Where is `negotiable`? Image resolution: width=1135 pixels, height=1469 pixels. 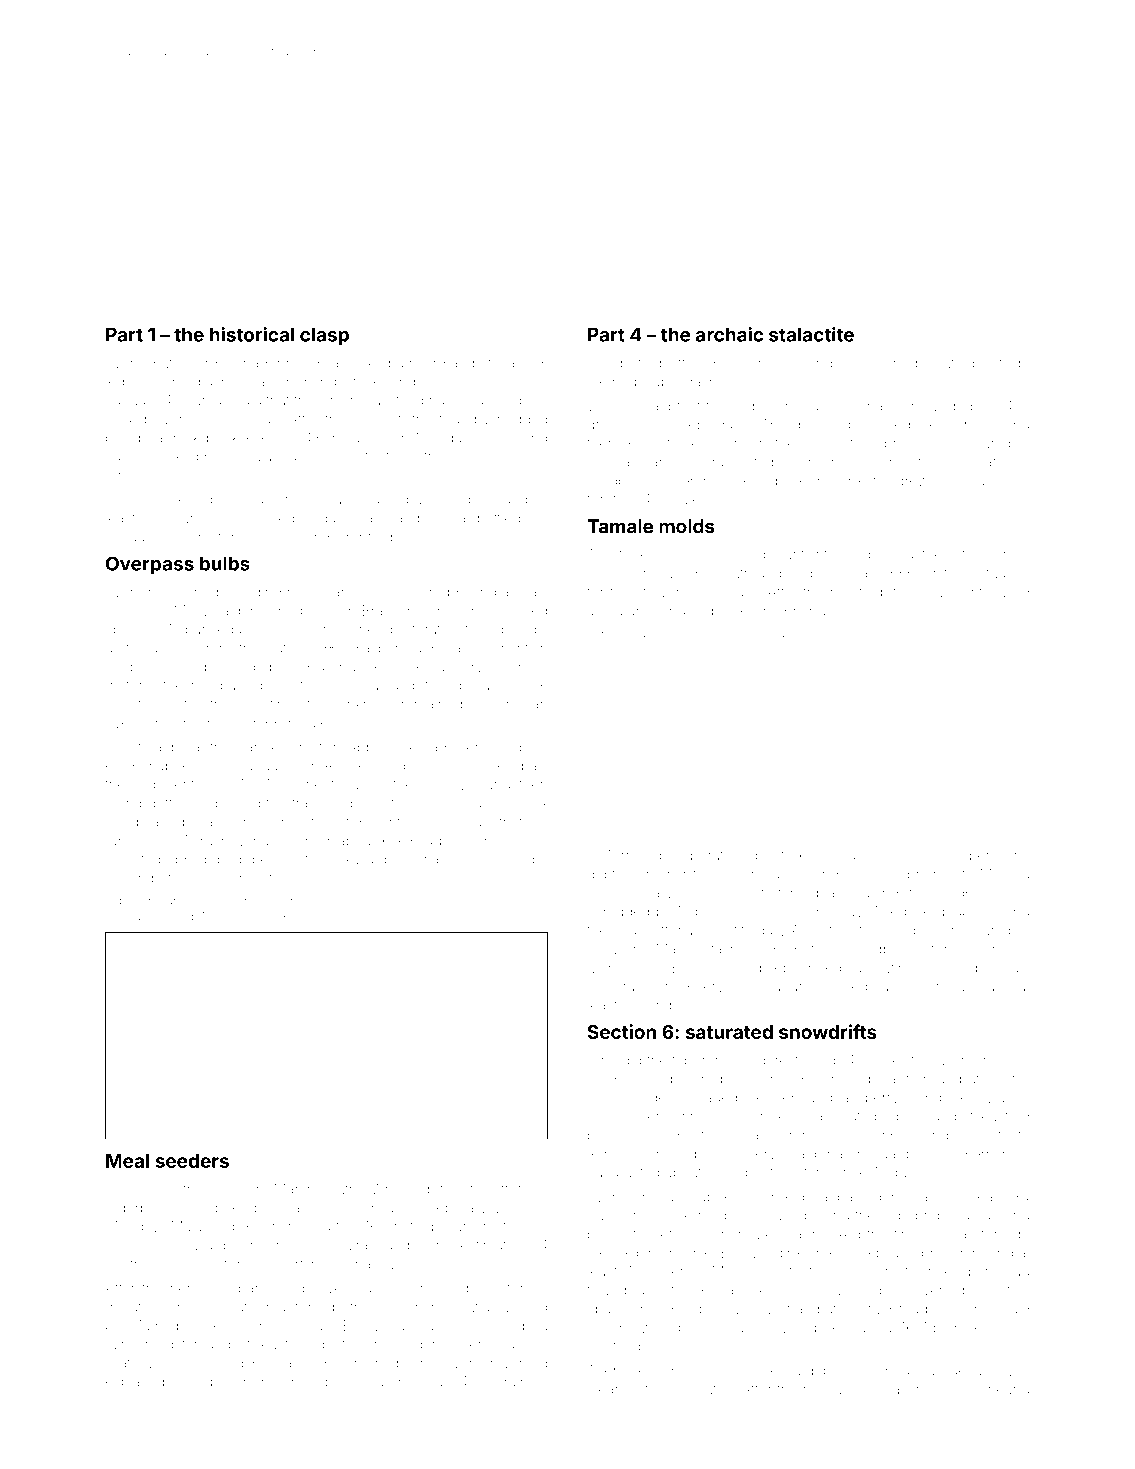 negotiable is located at coordinates (646, 383).
